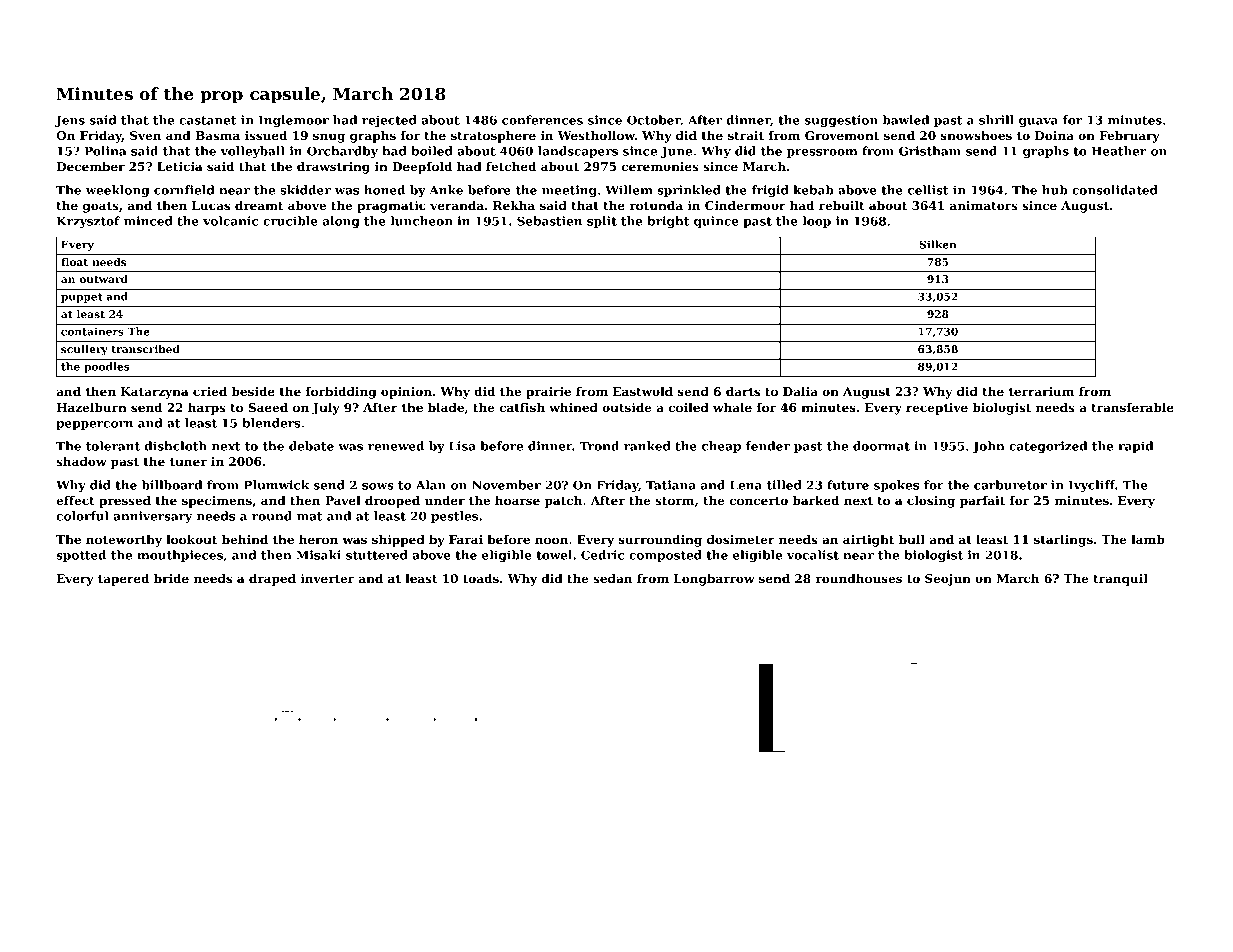 The height and width of the document is (952, 1233). I want to click on Sebastien, so click(549, 221).
